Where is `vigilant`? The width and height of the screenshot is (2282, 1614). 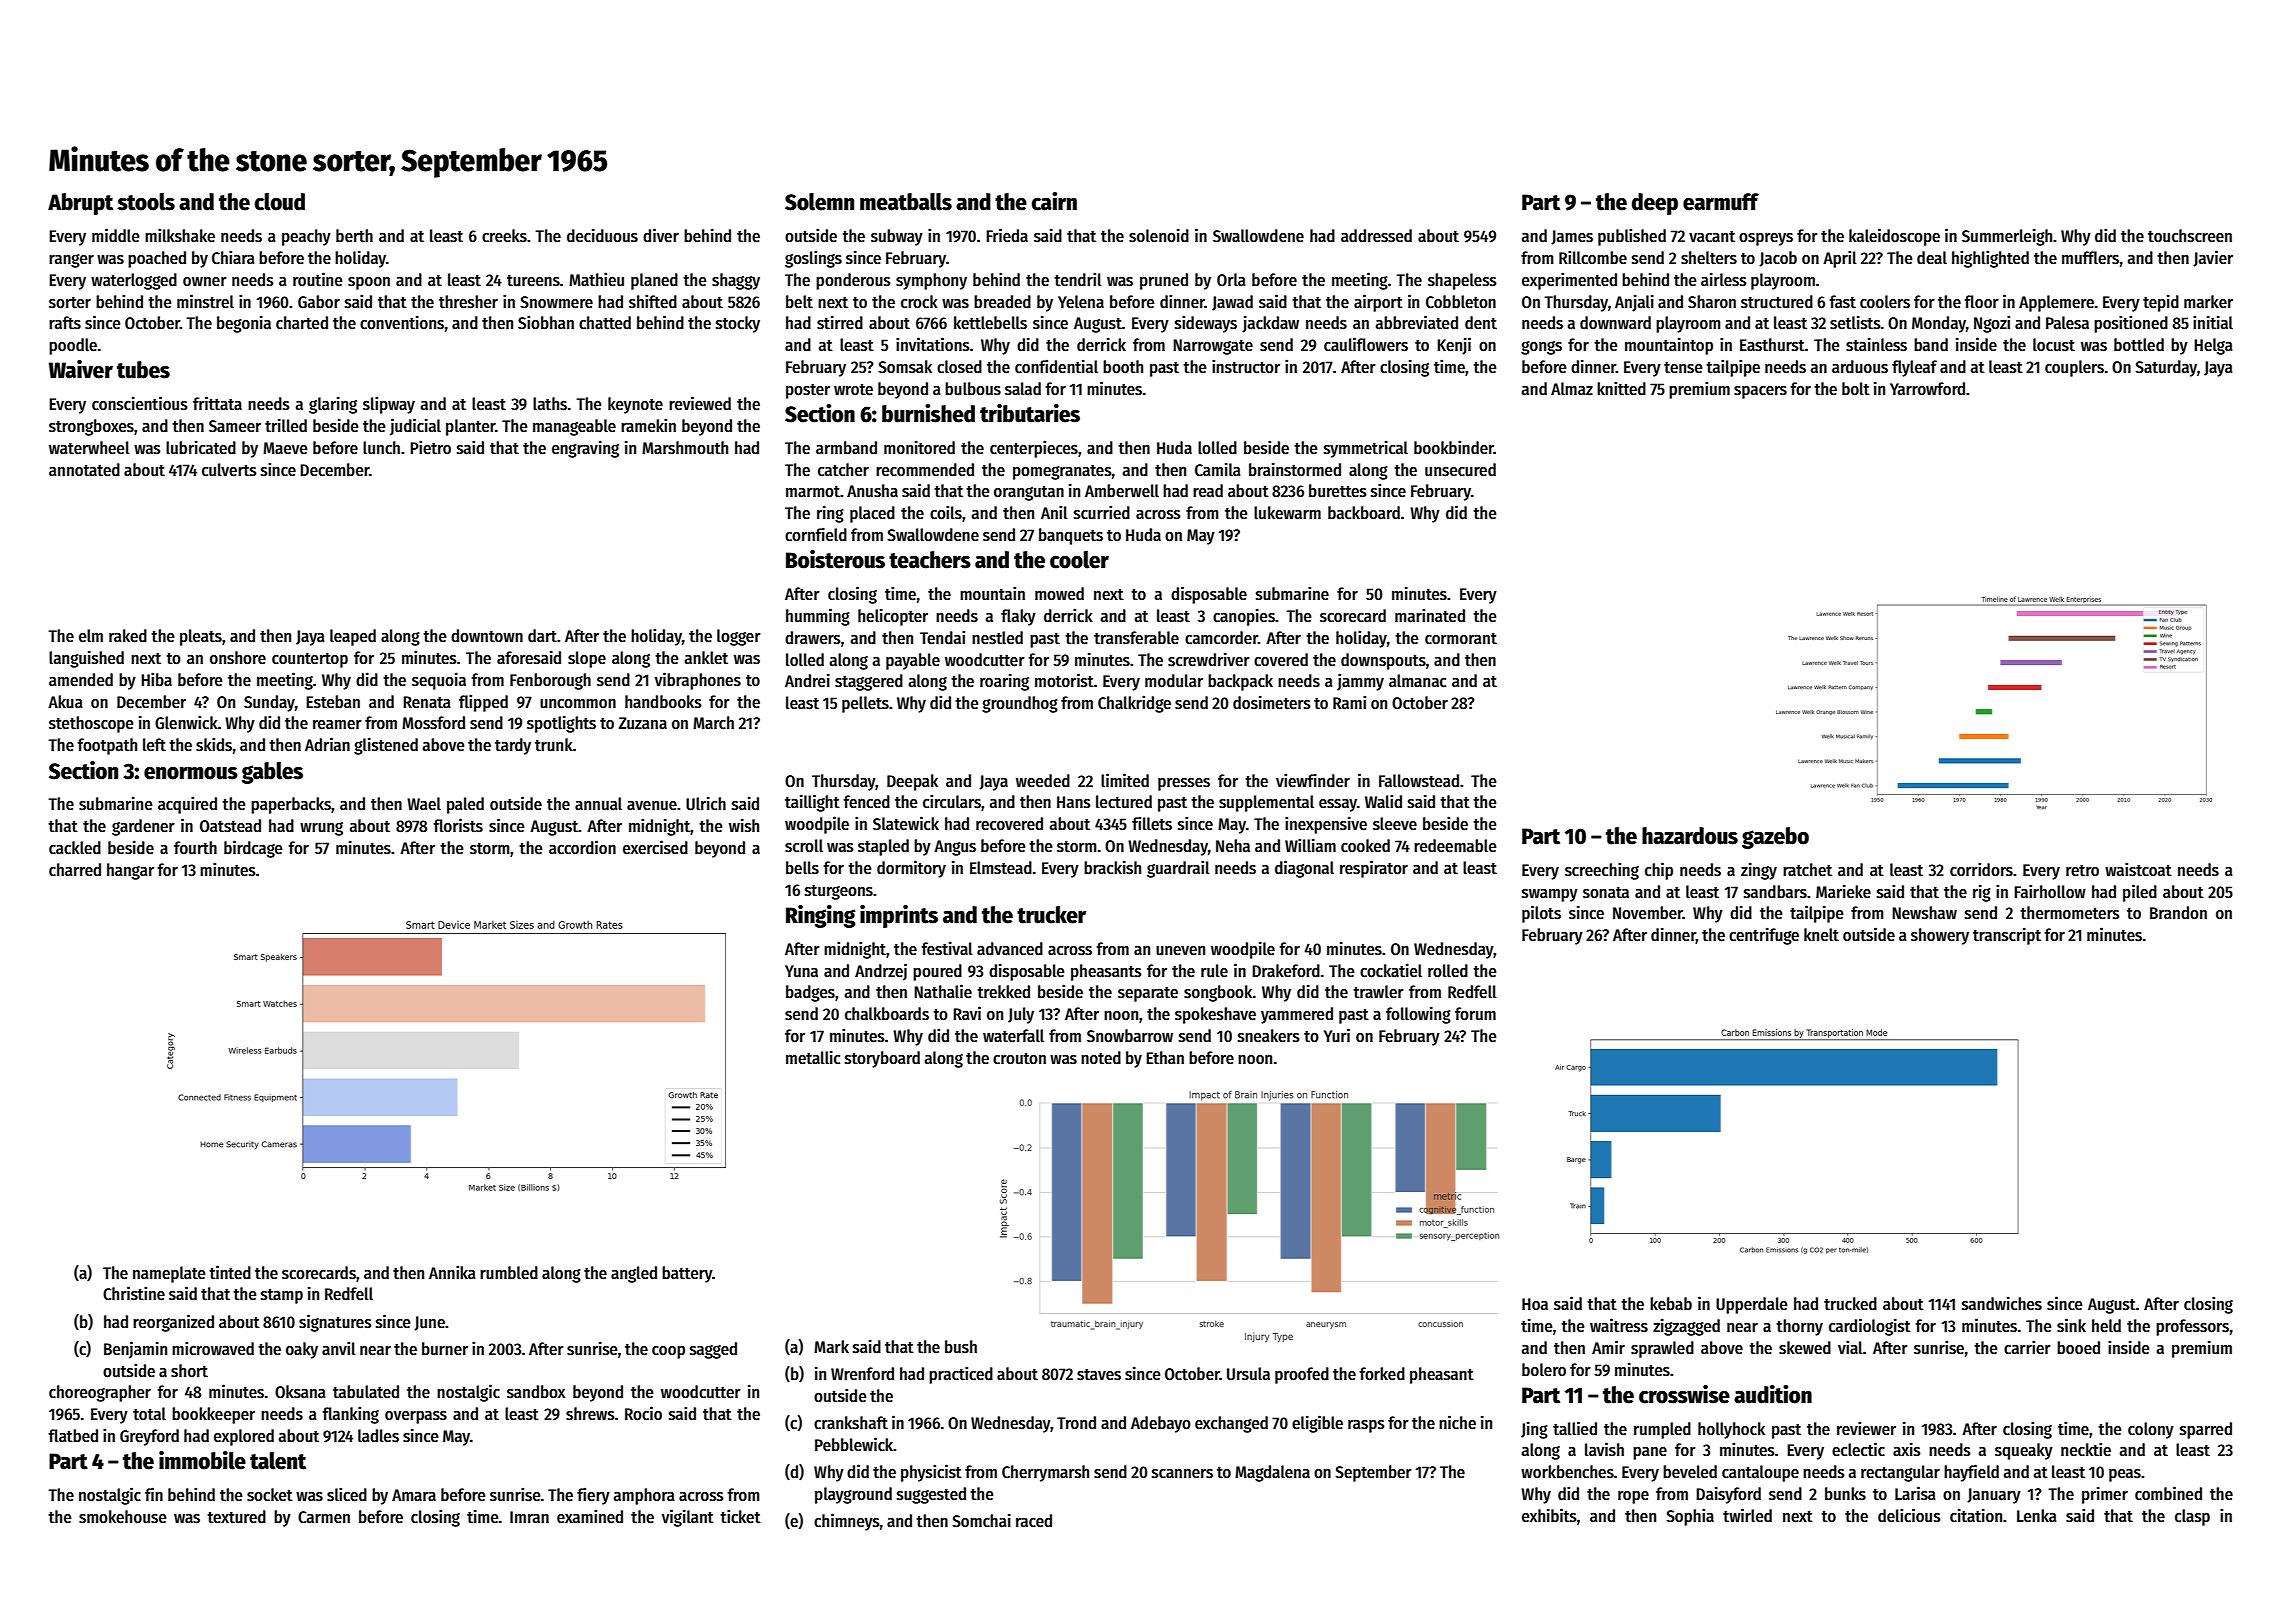 vigilant is located at coordinates (688, 1518).
